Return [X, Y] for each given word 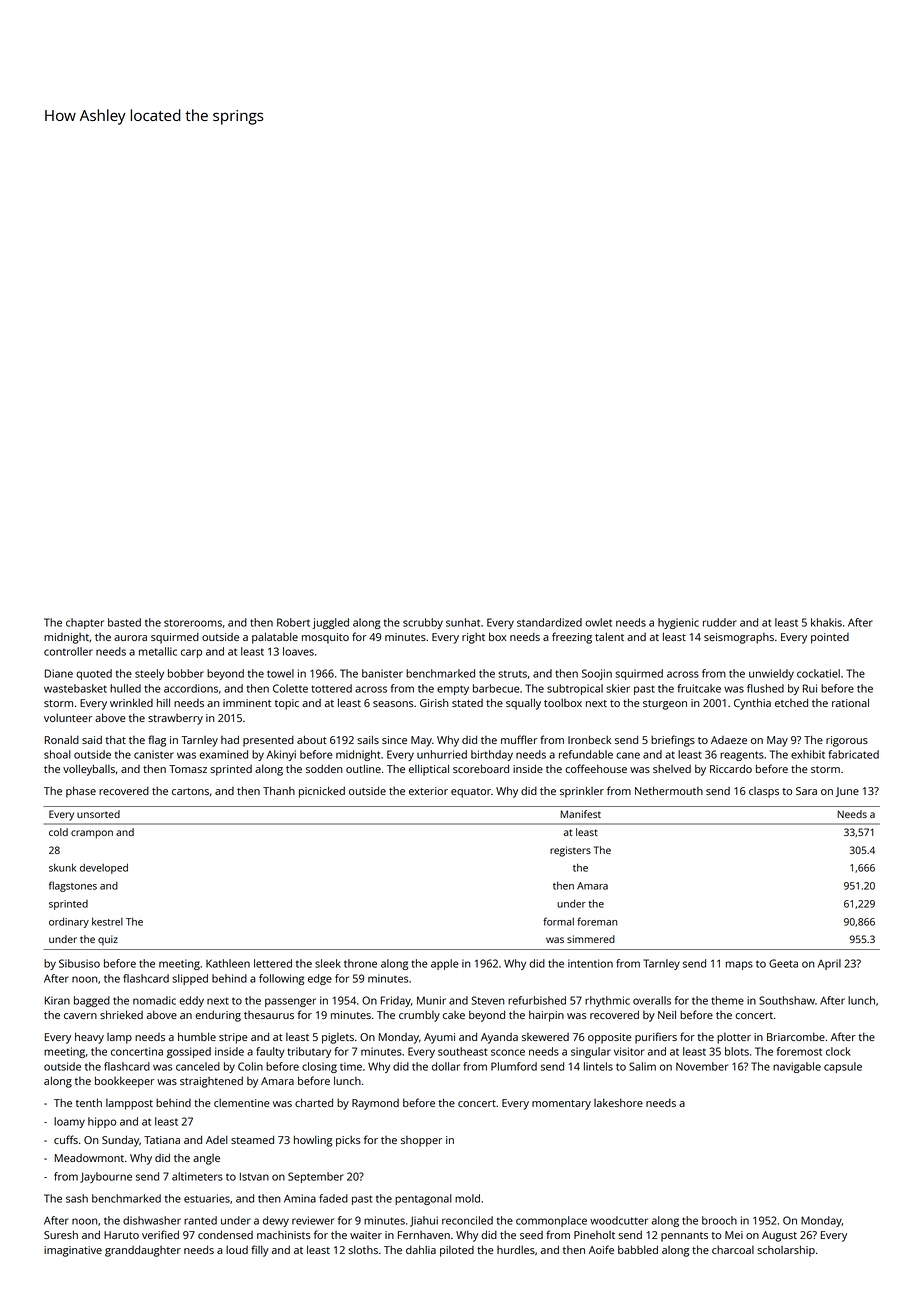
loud [237, 1250]
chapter [85, 623]
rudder [720, 622]
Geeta [783, 963]
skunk [62, 867]
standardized [549, 622]
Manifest [580, 814]
